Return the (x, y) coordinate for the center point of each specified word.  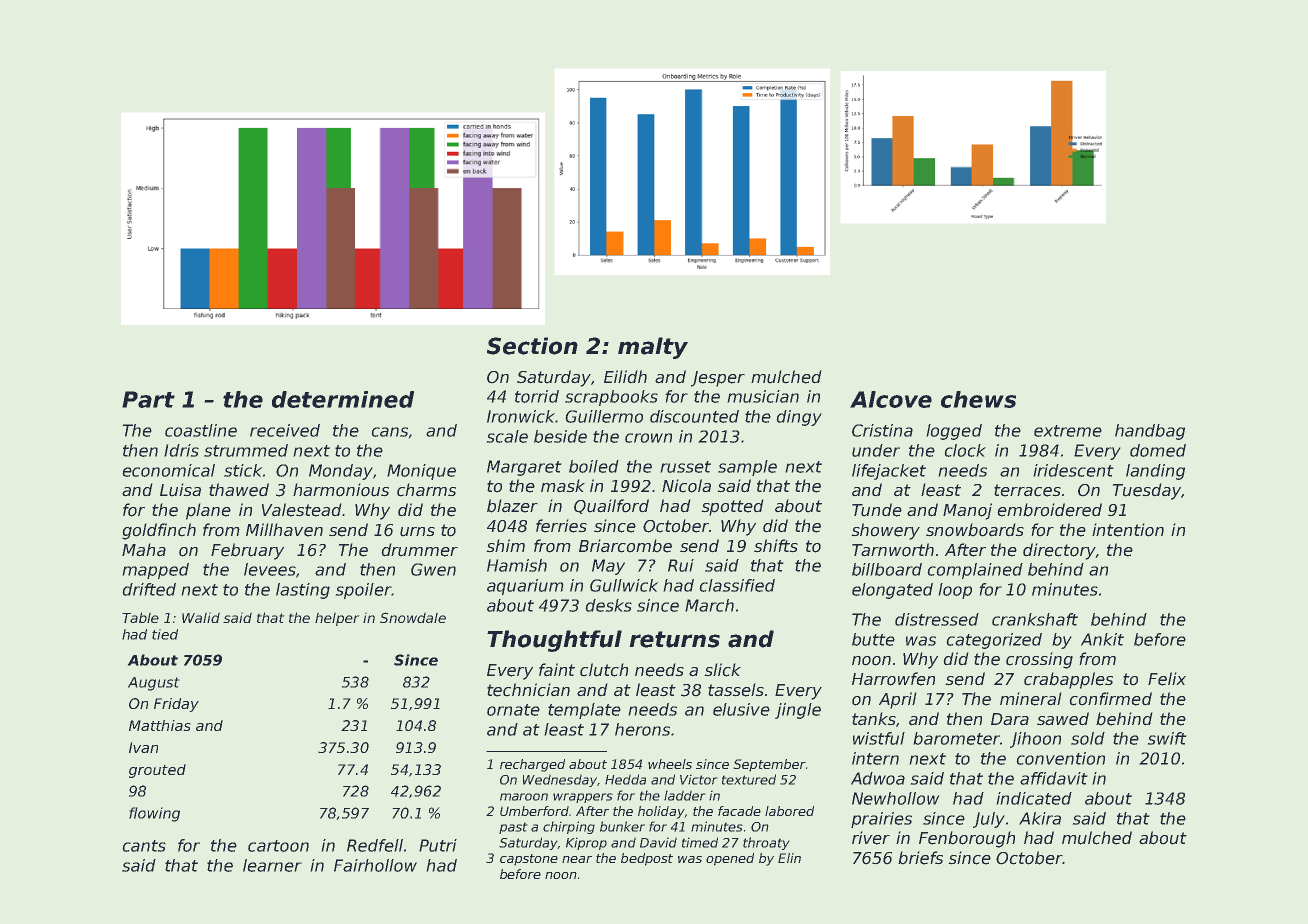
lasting (303, 591)
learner (272, 865)
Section (532, 346)
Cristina (882, 430)
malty (653, 348)
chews (978, 399)
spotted (732, 507)
